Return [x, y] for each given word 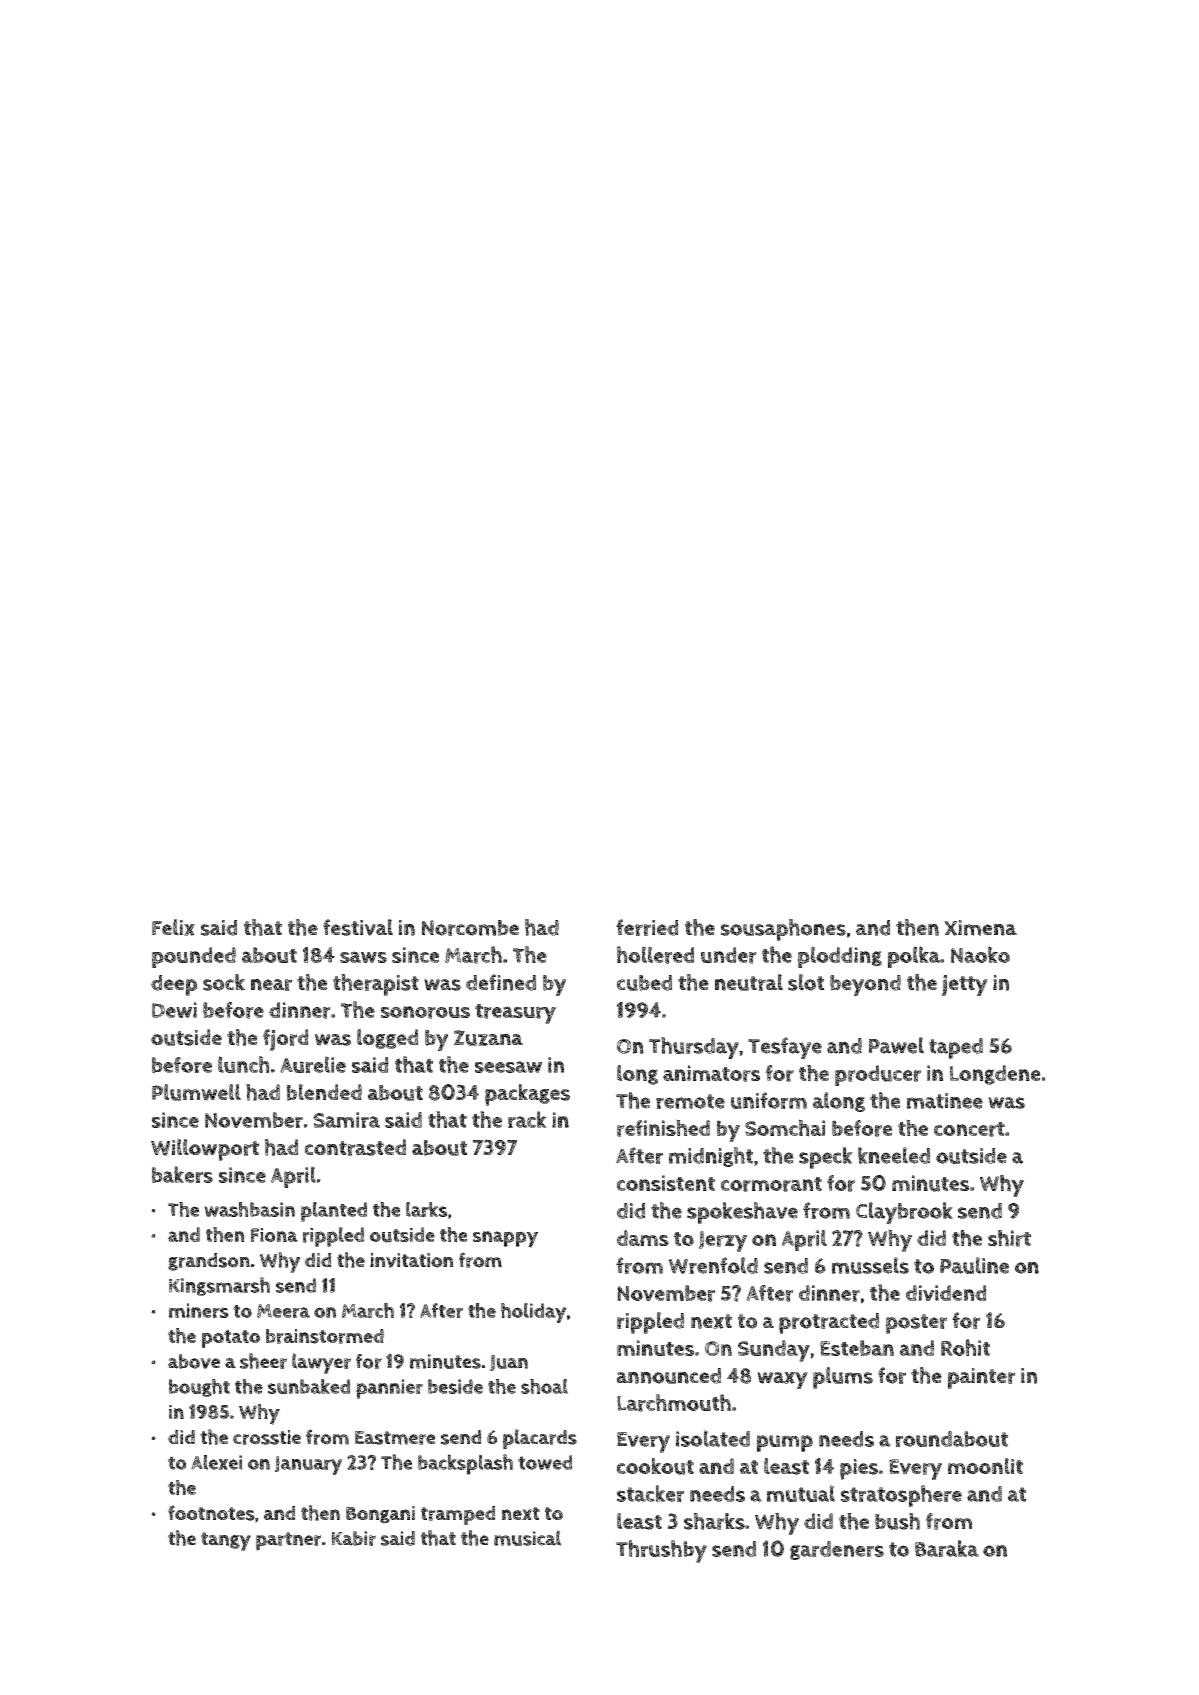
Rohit [965, 1347]
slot [806, 982]
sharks [714, 1521]
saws [363, 957]
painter [982, 1378]
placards [540, 1439]
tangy [226, 1541]
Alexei [216, 1462]
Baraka [947, 1548]
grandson [209, 1262]
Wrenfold [713, 1265]
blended [324, 1092]
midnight [711, 1157]
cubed [644, 983]
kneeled [894, 1155]
